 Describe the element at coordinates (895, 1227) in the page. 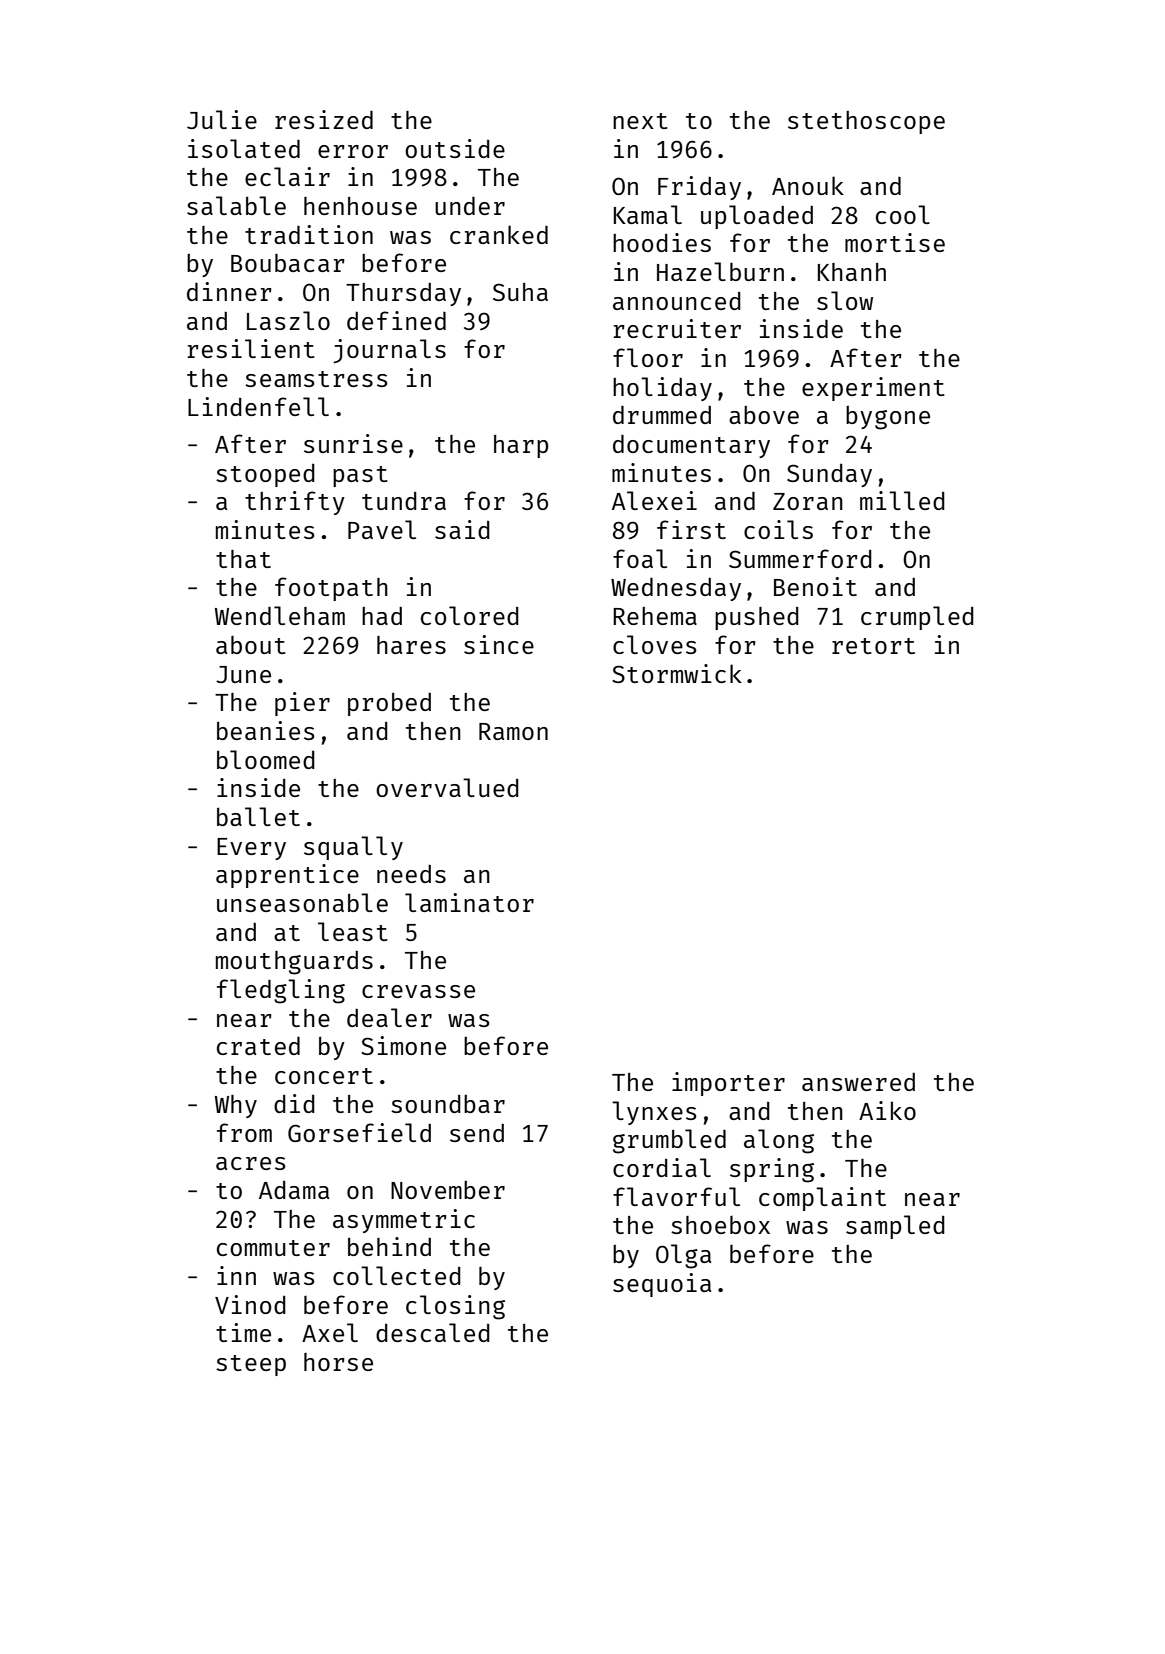

I see `sampled` at that location.
